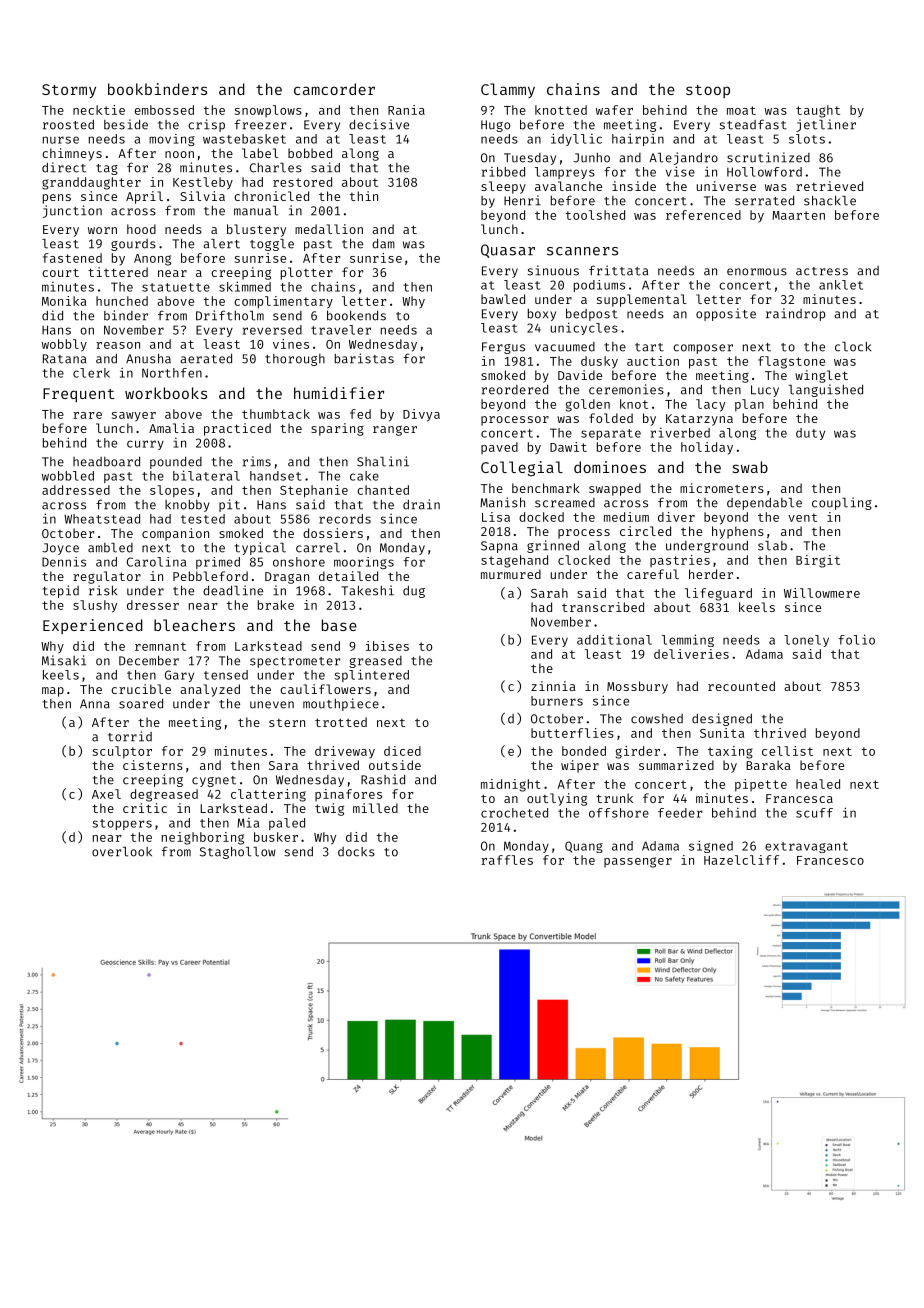 The width and height of the image is (924, 1308). Describe the element at coordinates (106, 794) in the image. I see `Axel` at that location.
